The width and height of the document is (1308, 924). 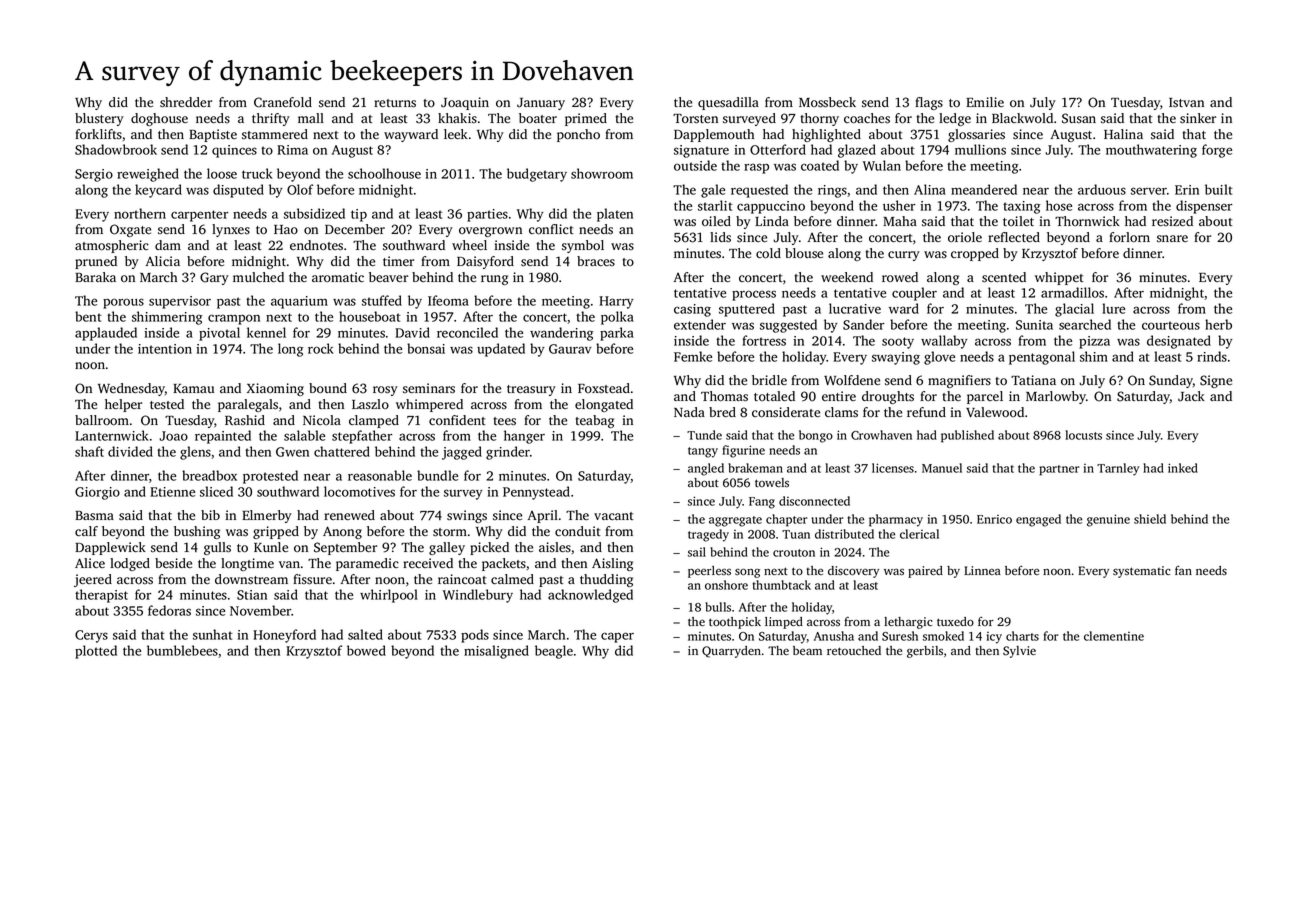 What do you see at coordinates (101, 596) in the document?
I see `therapist` at bounding box center [101, 596].
